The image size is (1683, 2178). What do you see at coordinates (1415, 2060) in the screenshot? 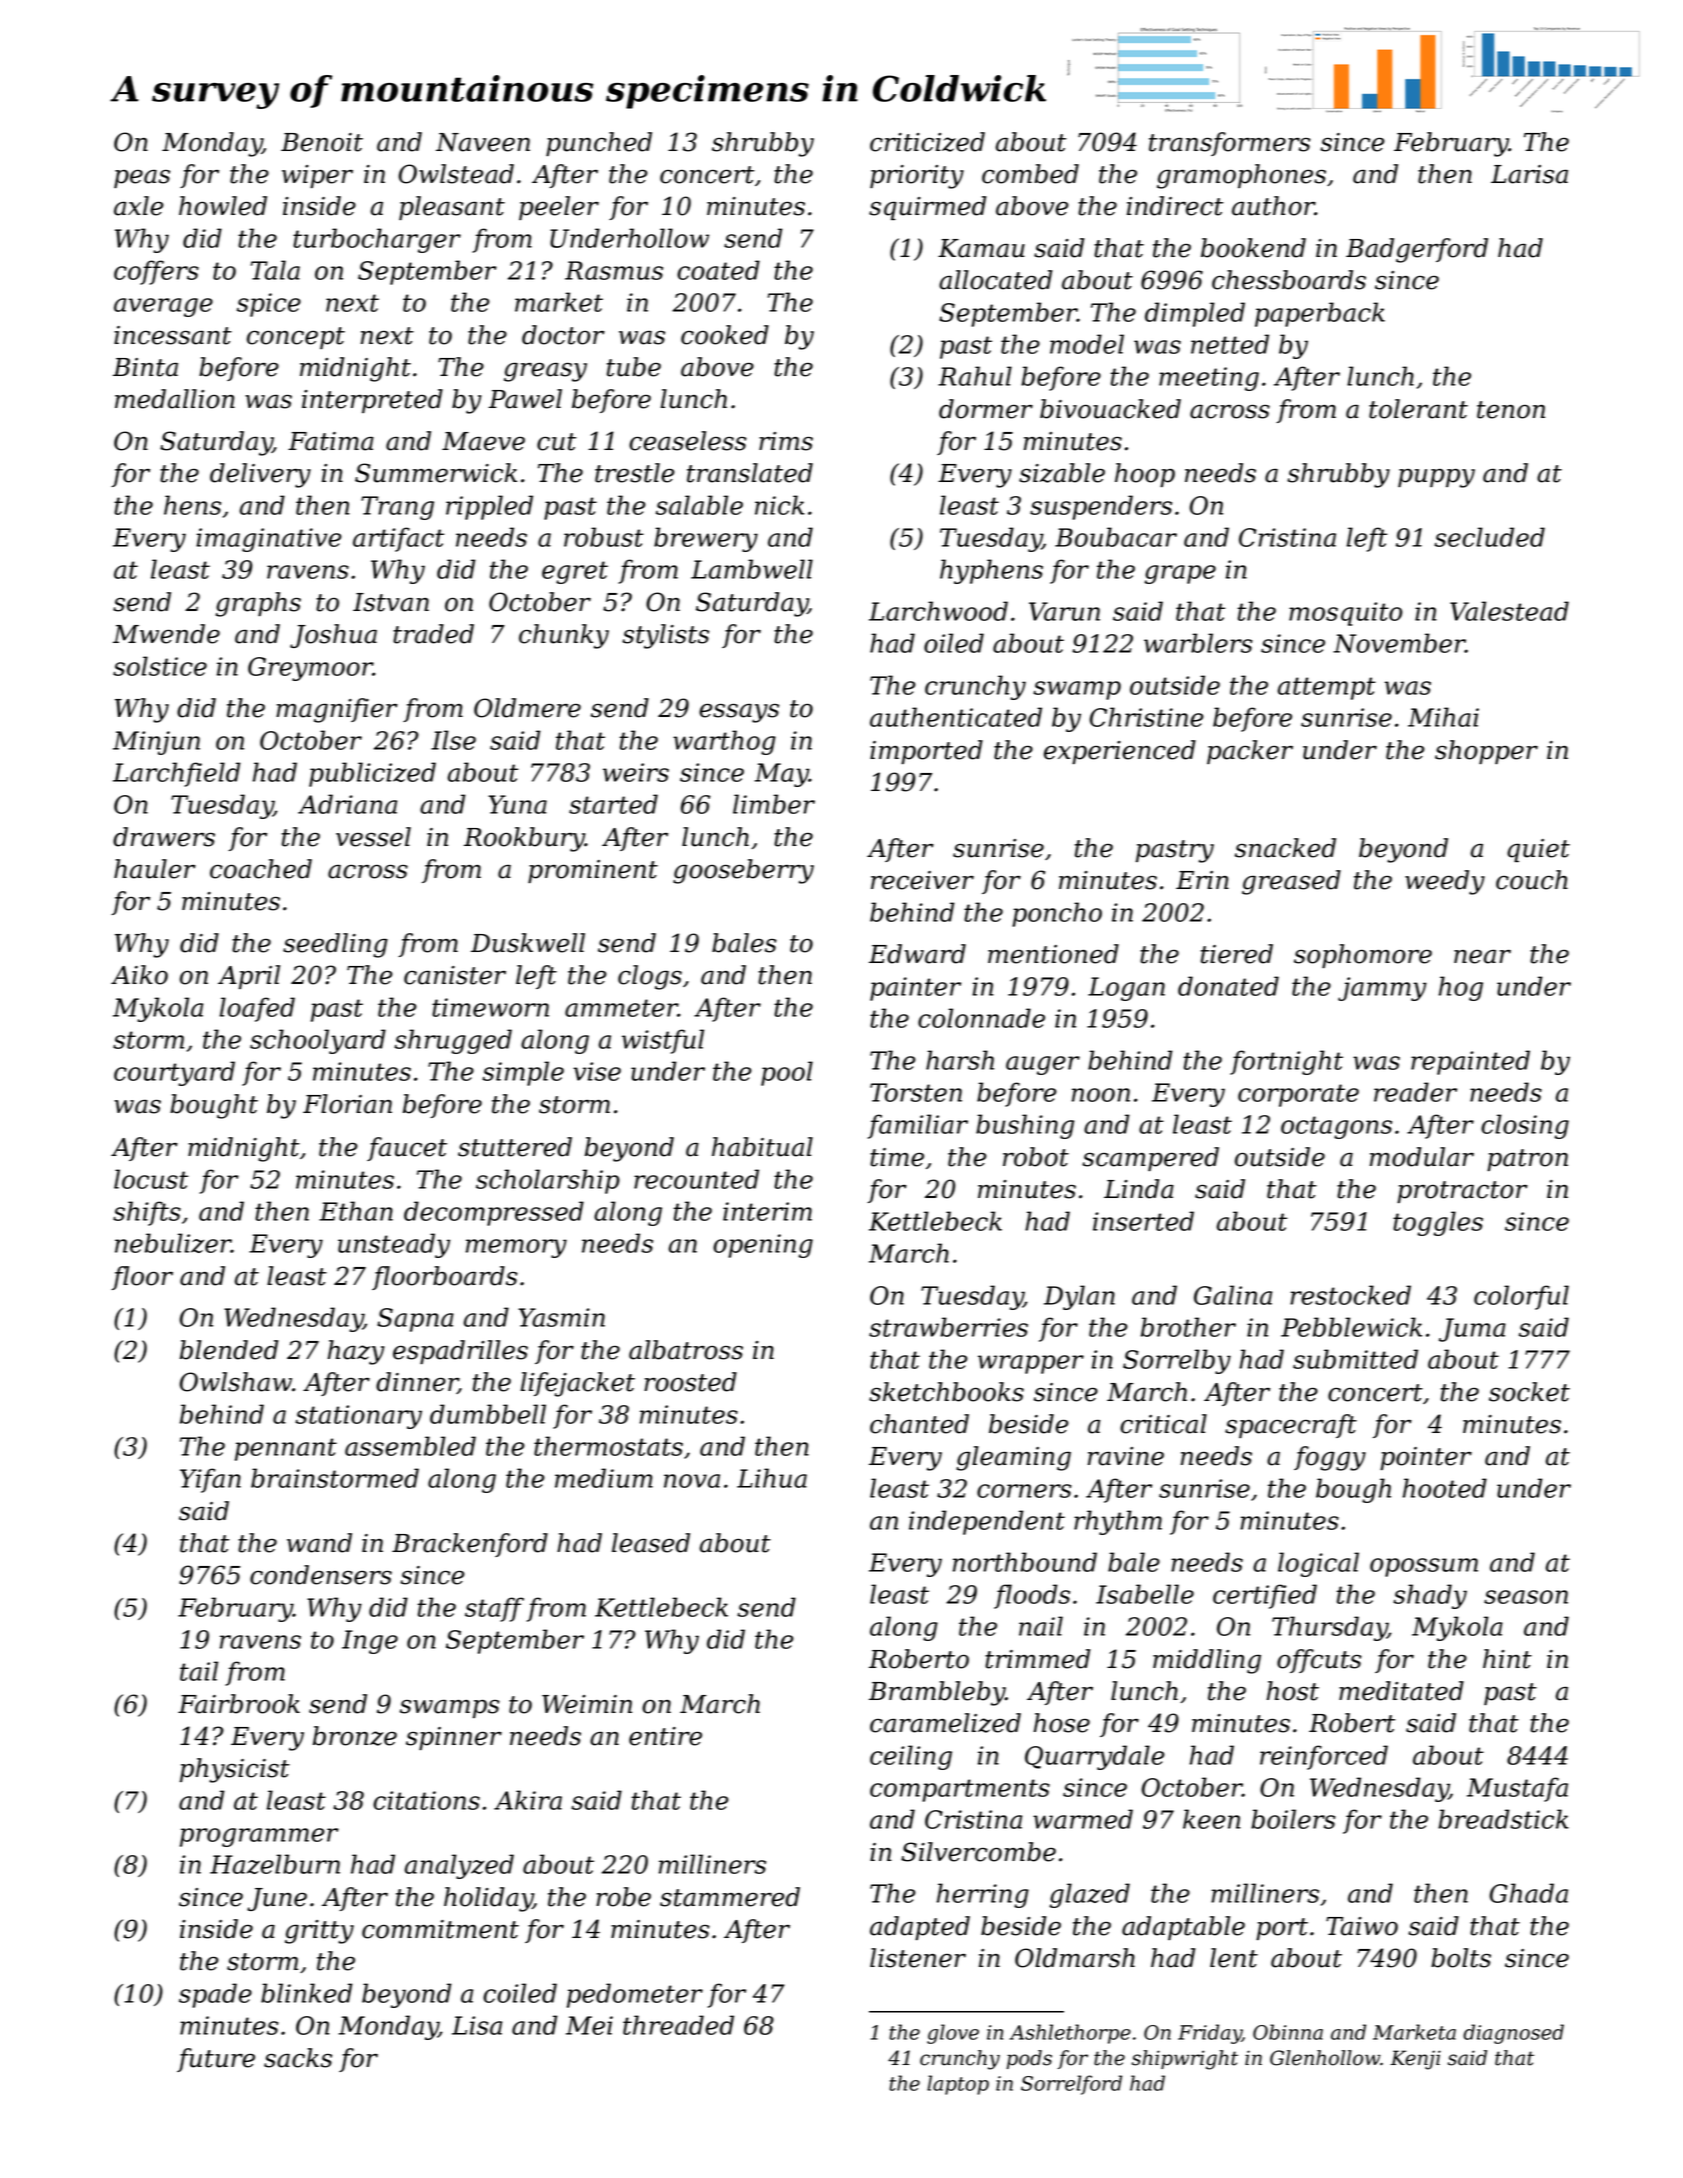
I see `Kenji` at bounding box center [1415, 2060].
